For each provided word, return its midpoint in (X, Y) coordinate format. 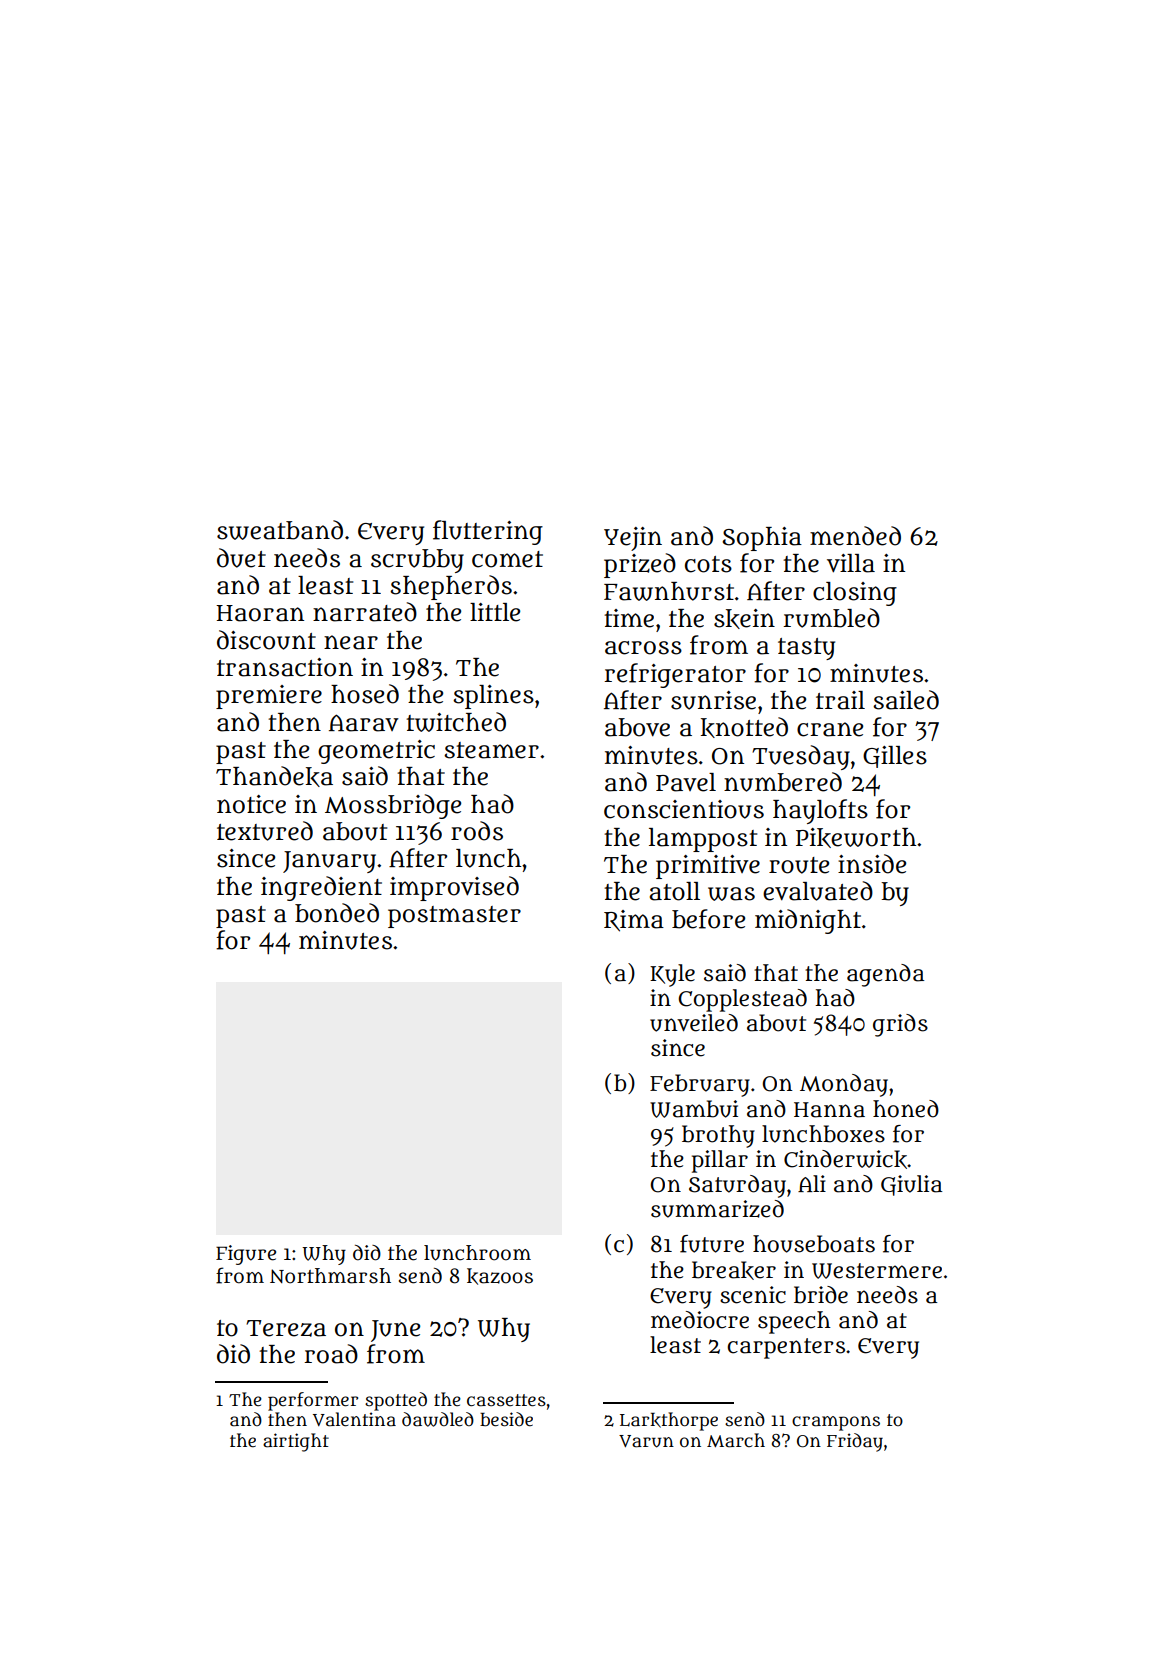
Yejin (633, 539)
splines (493, 697)
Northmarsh (330, 1276)
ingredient (321, 888)
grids (900, 1025)
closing (855, 594)
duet (241, 558)
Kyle (672, 975)
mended (855, 536)
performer (313, 1401)
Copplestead (743, 1000)
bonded (337, 913)
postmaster (454, 917)
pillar (720, 1161)
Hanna (829, 1110)
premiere (269, 697)
